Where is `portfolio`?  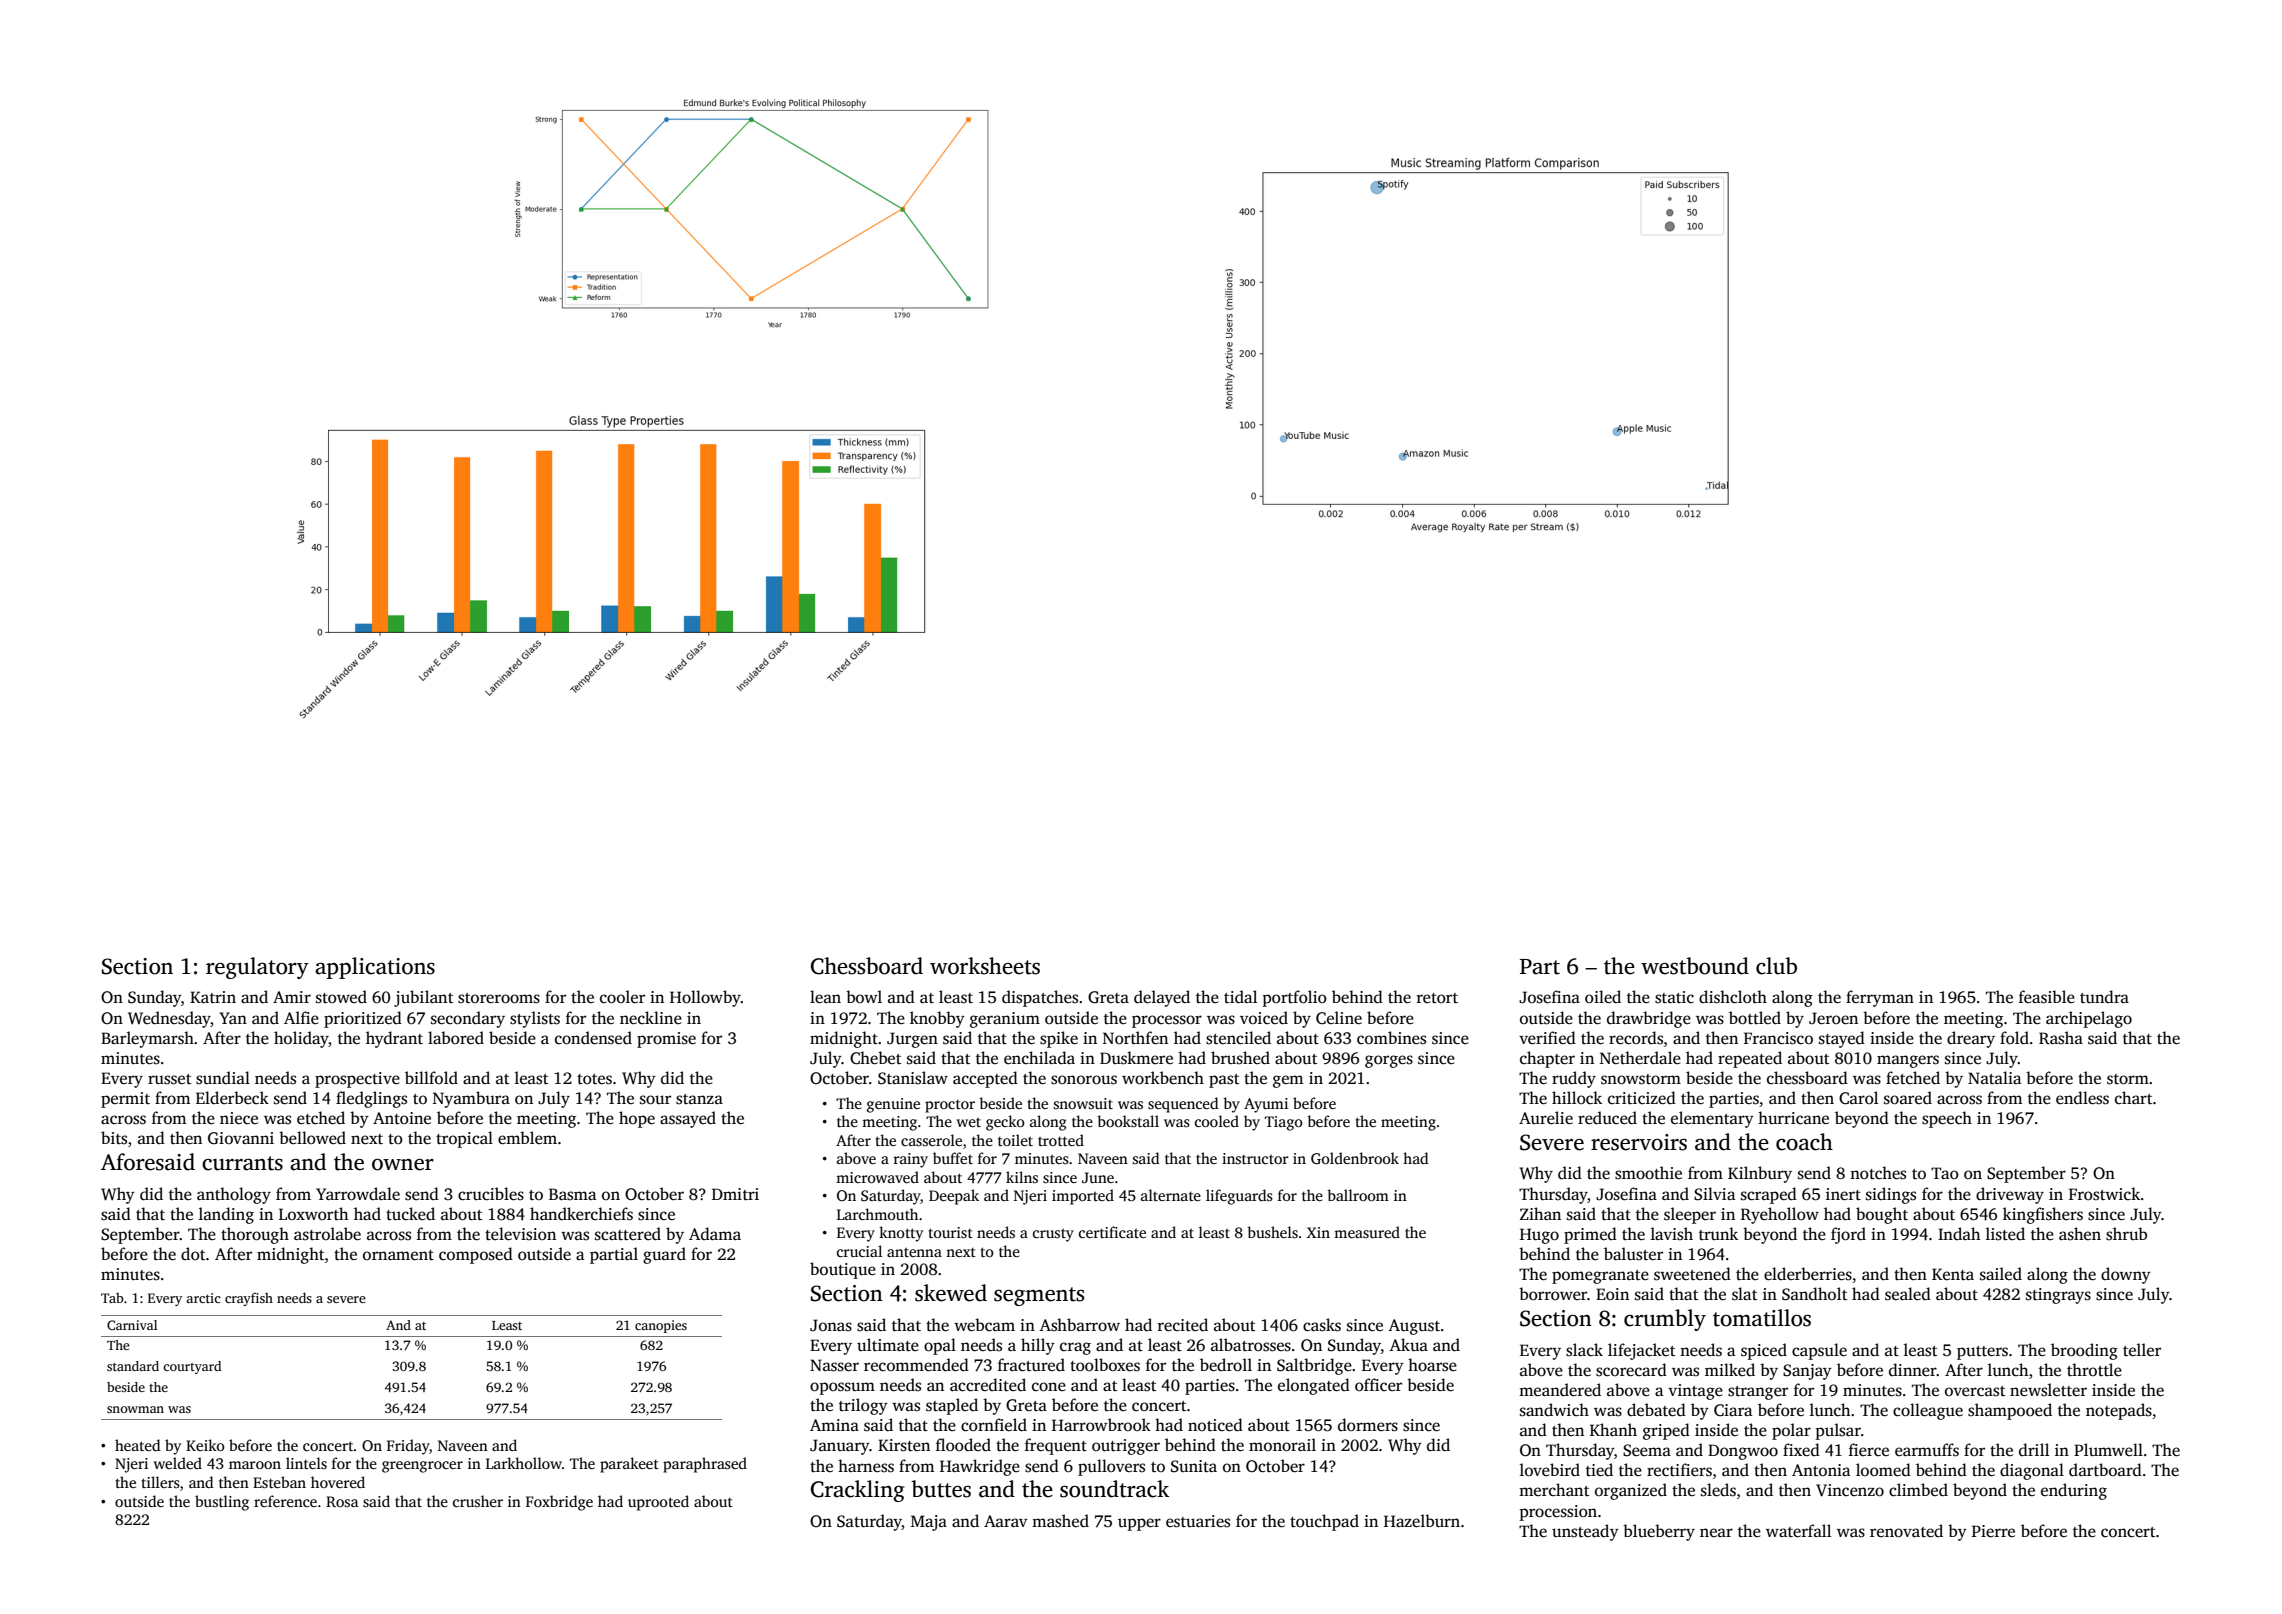 portfolio is located at coordinates (1295, 998).
